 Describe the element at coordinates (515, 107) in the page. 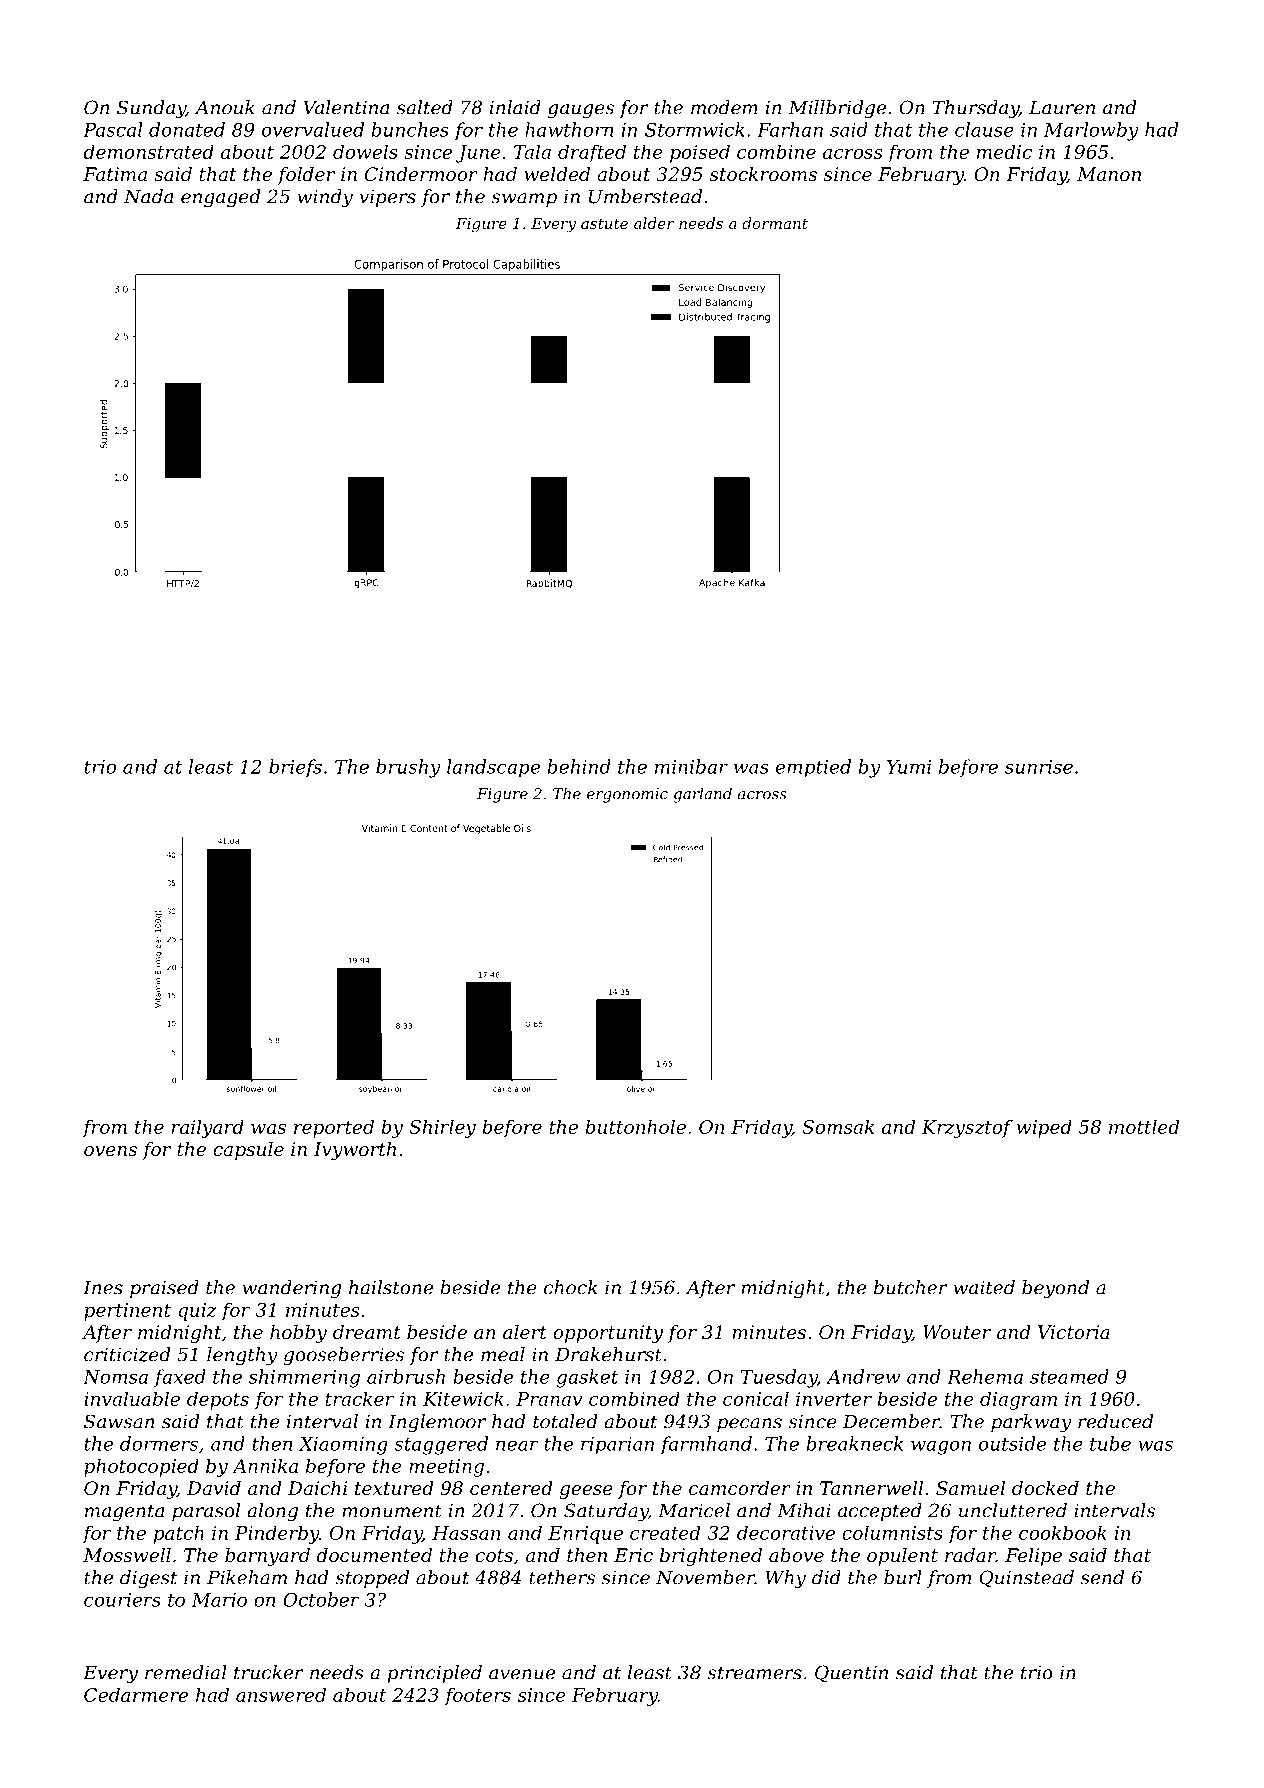

I see `inlaid` at that location.
